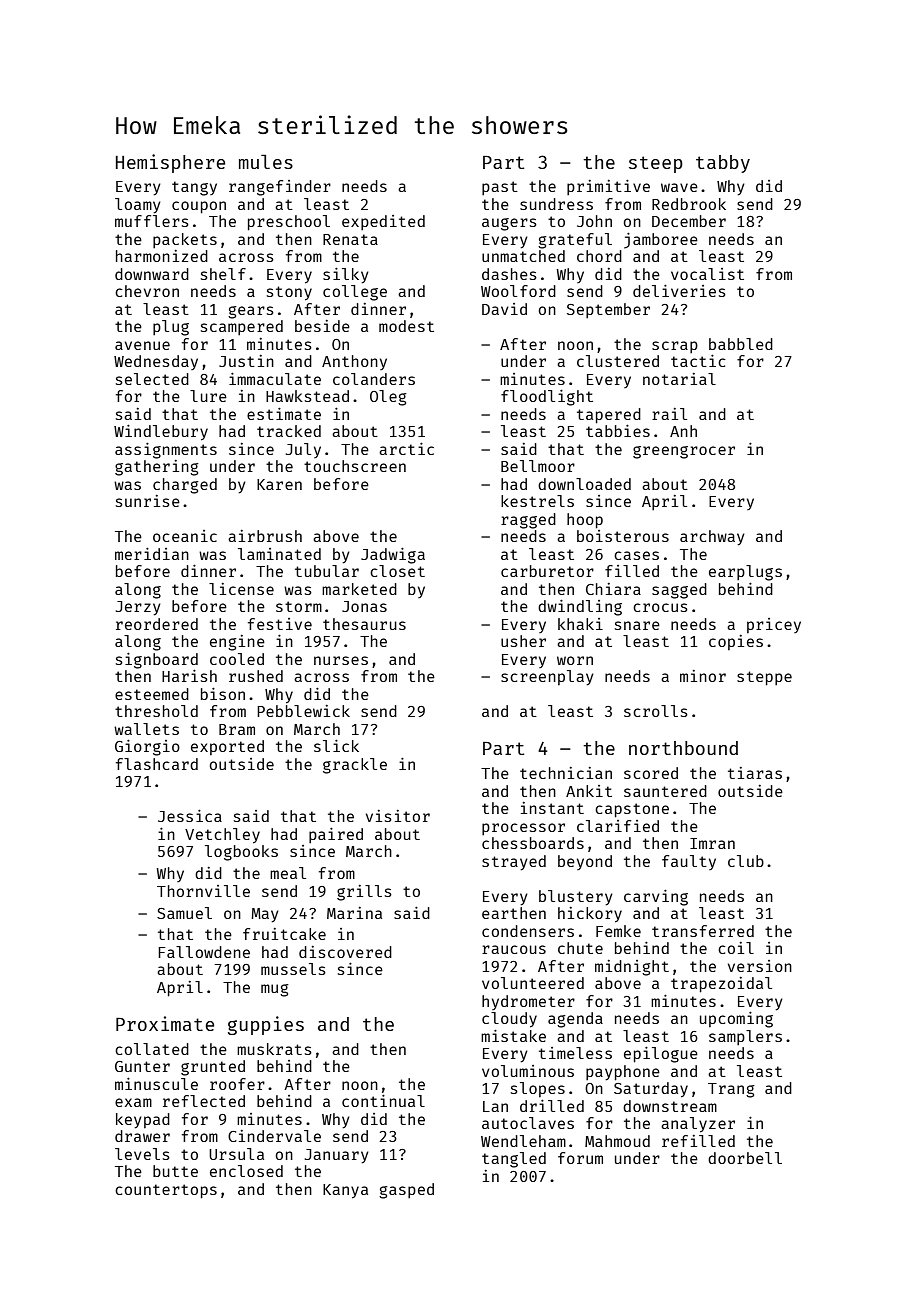 The height and width of the document is (1314, 924). I want to click on modest, so click(406, 326).
